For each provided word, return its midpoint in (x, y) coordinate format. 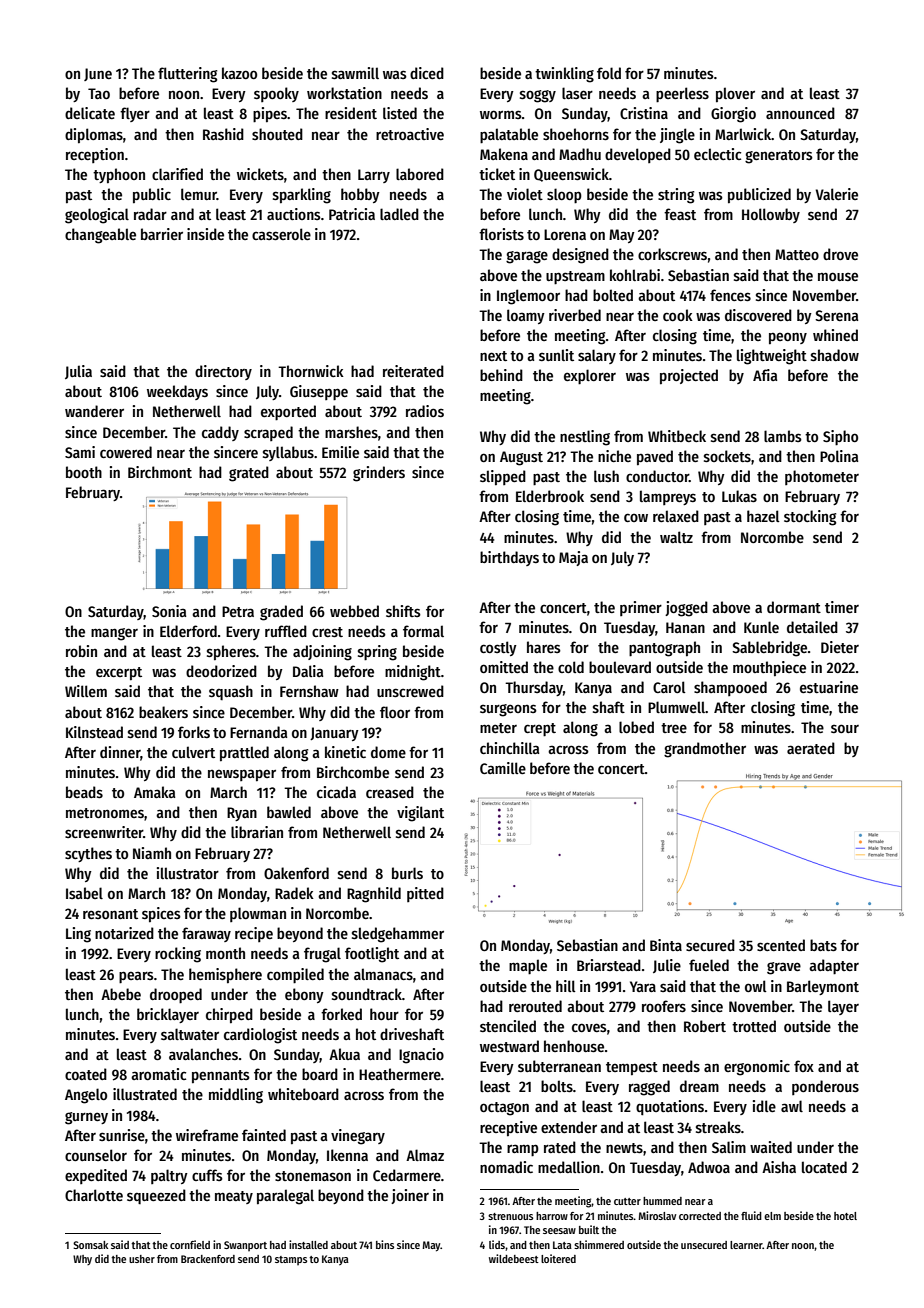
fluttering (187, 75)
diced (427, 73)
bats (823, 945)
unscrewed (410, 691)
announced (800, 113)
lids (497, 1244)
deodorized (221, 671)
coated (86, 1074)
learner (746, 1245)
